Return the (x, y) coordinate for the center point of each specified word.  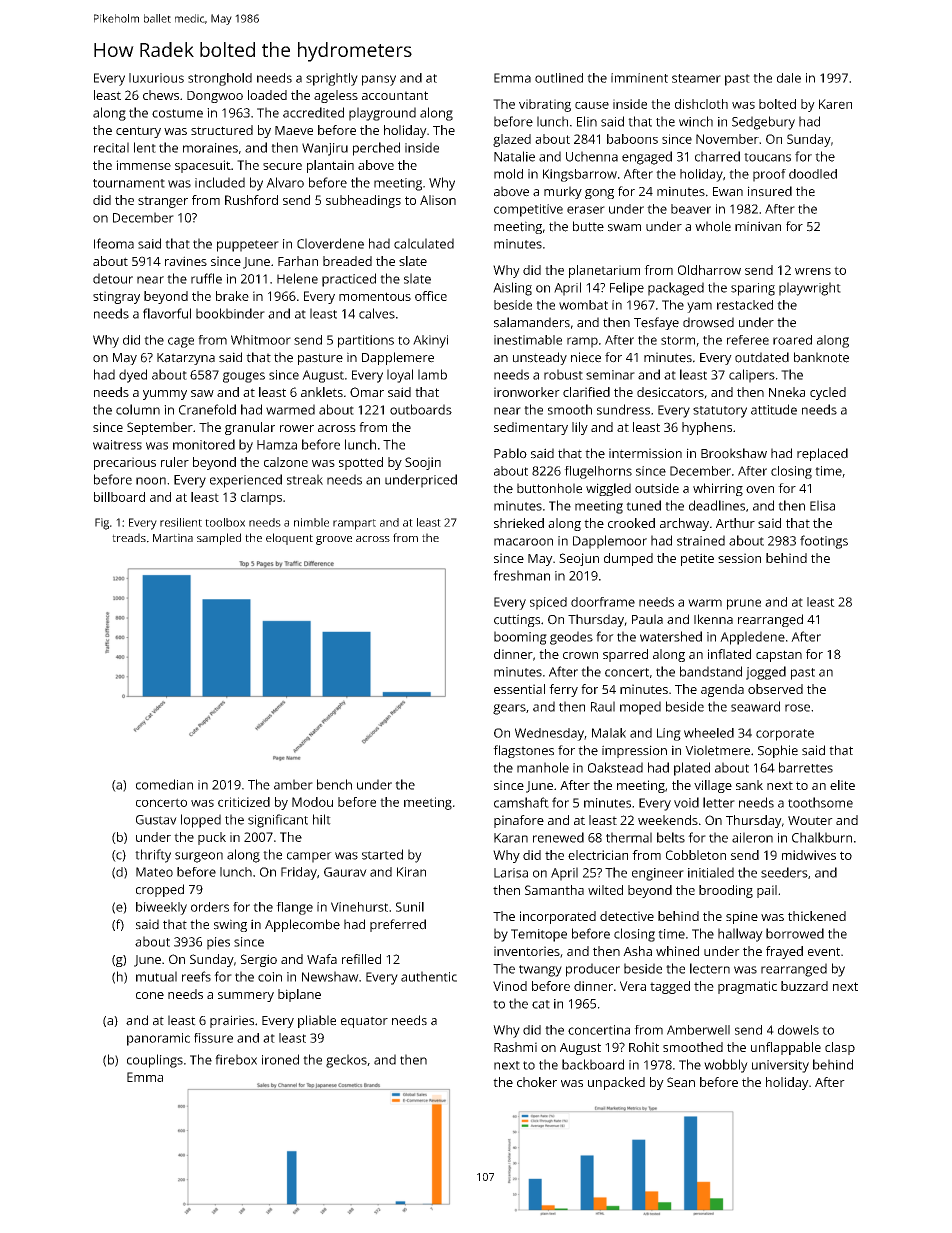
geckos (346, 1061)
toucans (767, 157)
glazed (512, 140)
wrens (813, 271)
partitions (366, 341)
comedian (164, 784)
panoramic (158, 1039)
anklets (322, 392)
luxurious (156, 78)
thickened (817, 916)
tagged (670, 987)
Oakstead (615, 767)
